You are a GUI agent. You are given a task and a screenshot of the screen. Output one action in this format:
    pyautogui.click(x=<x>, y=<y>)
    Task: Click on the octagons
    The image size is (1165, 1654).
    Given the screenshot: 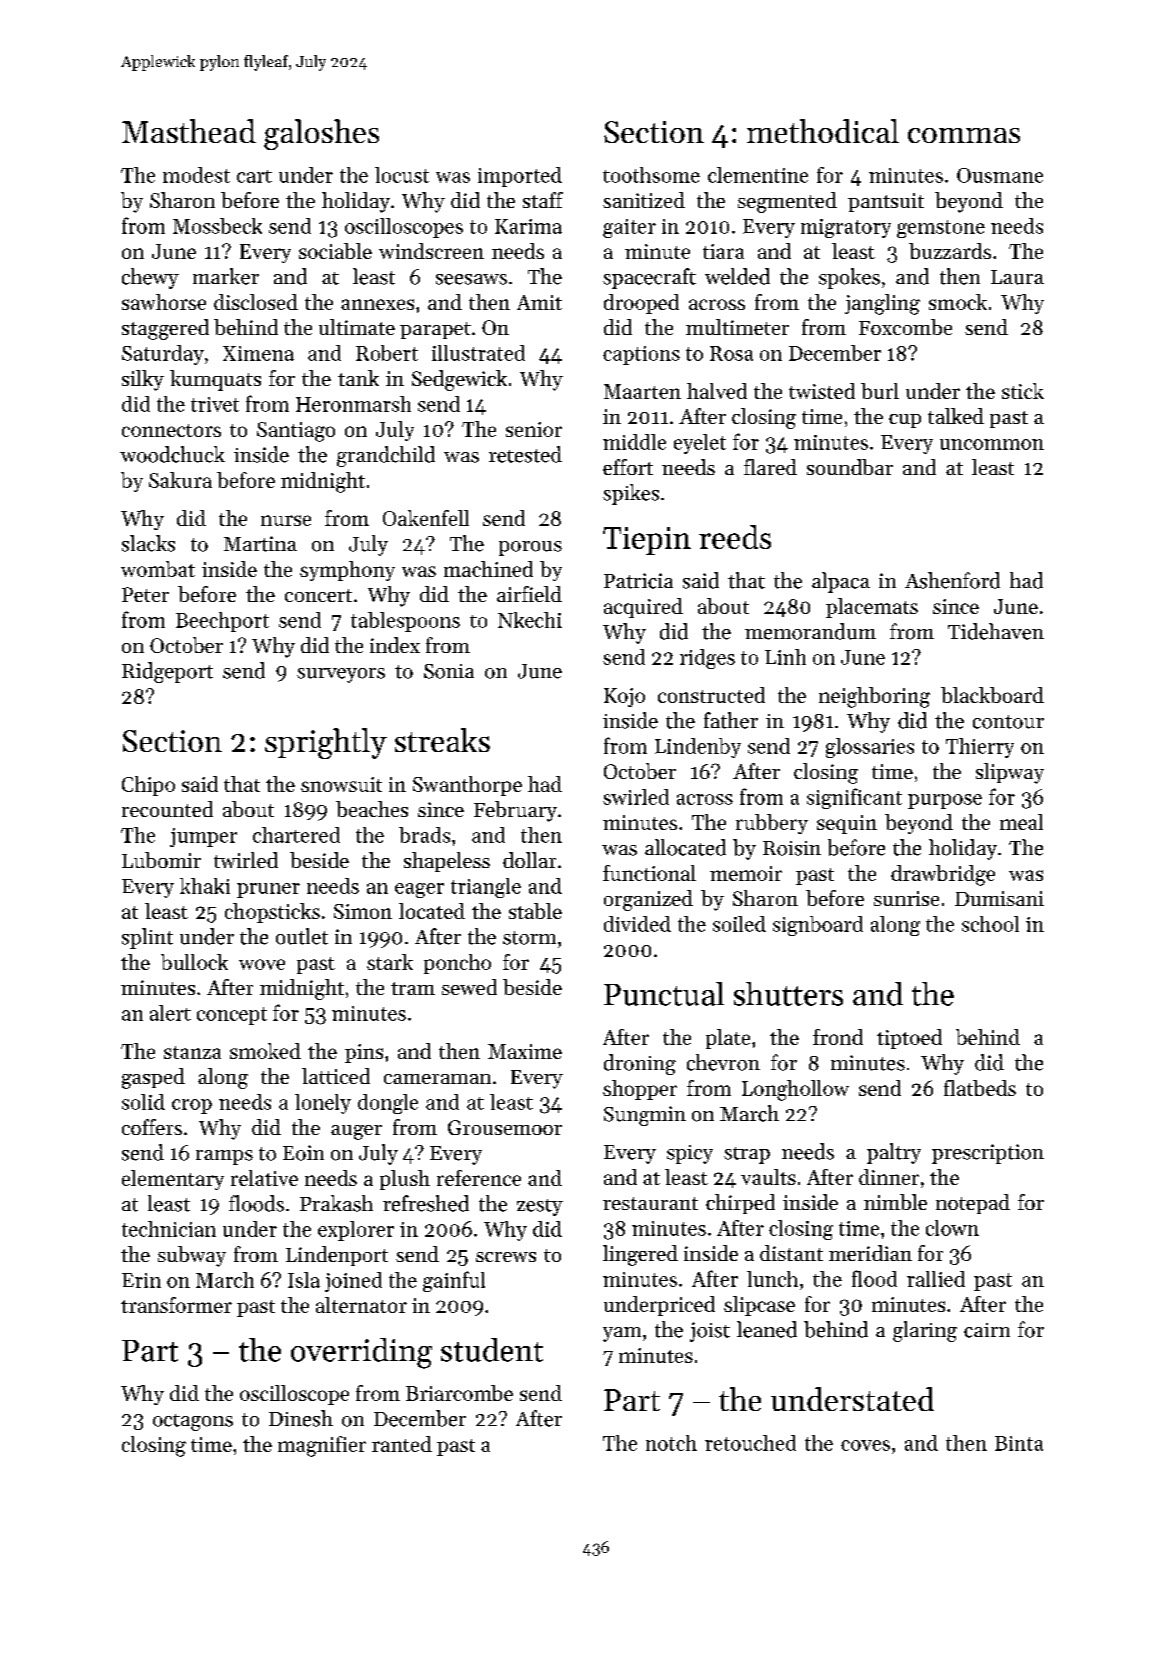 What is the action you would take?
    pyautogui.click(x=193, y=1422)
